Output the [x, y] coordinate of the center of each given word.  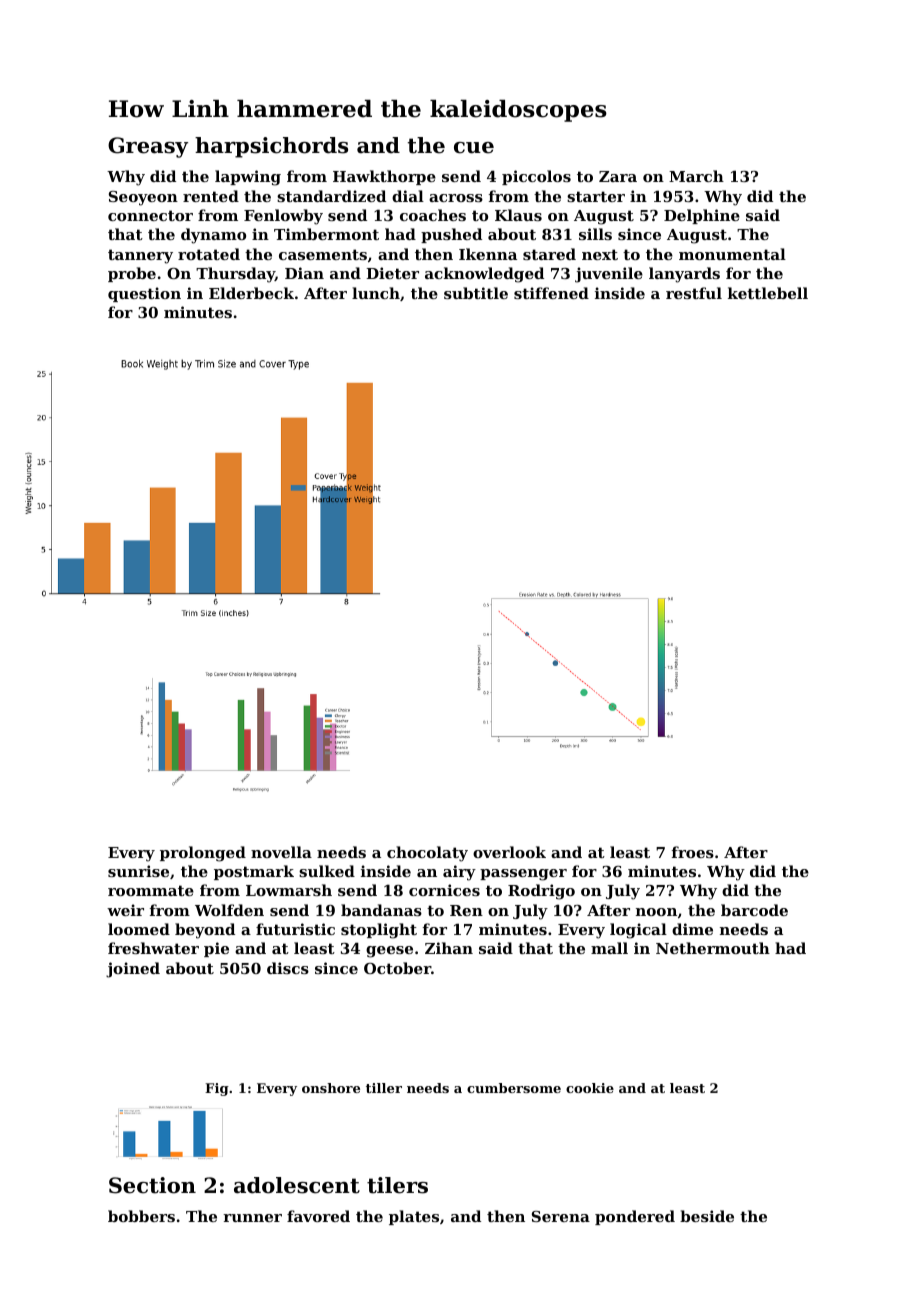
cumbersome [514, 1088]
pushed [451, 235]
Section [152, 1185]
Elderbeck [251, 293]
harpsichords [271, 147]
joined [133, 970]
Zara [618, 176]
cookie [590, 1088]
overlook [509, 852]
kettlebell [768, 293]
